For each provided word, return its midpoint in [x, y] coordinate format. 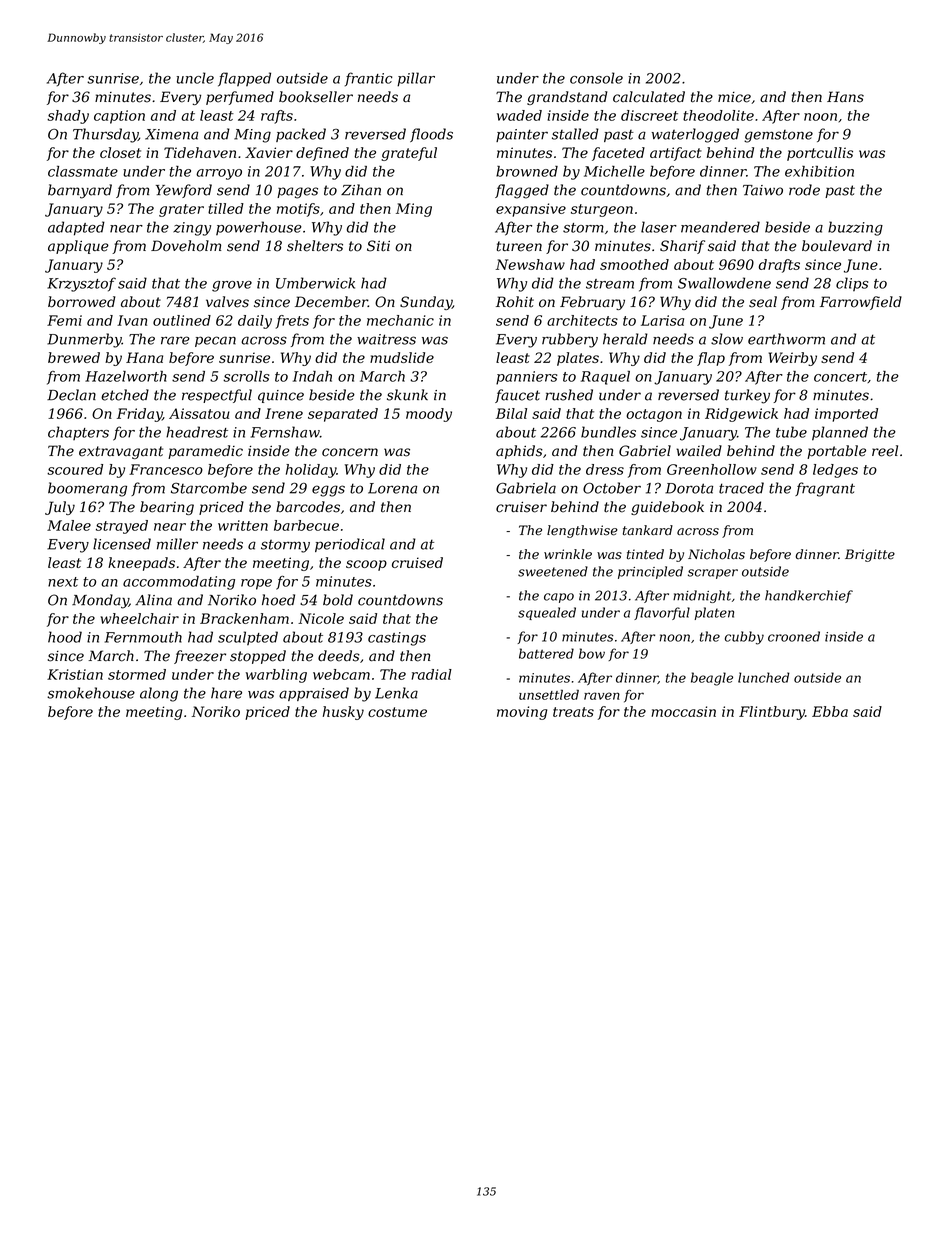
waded [519, 115]
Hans [845, 97]
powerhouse [259, 228]
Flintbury [772, 713]
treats [573, 712]
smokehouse [91, 693]
